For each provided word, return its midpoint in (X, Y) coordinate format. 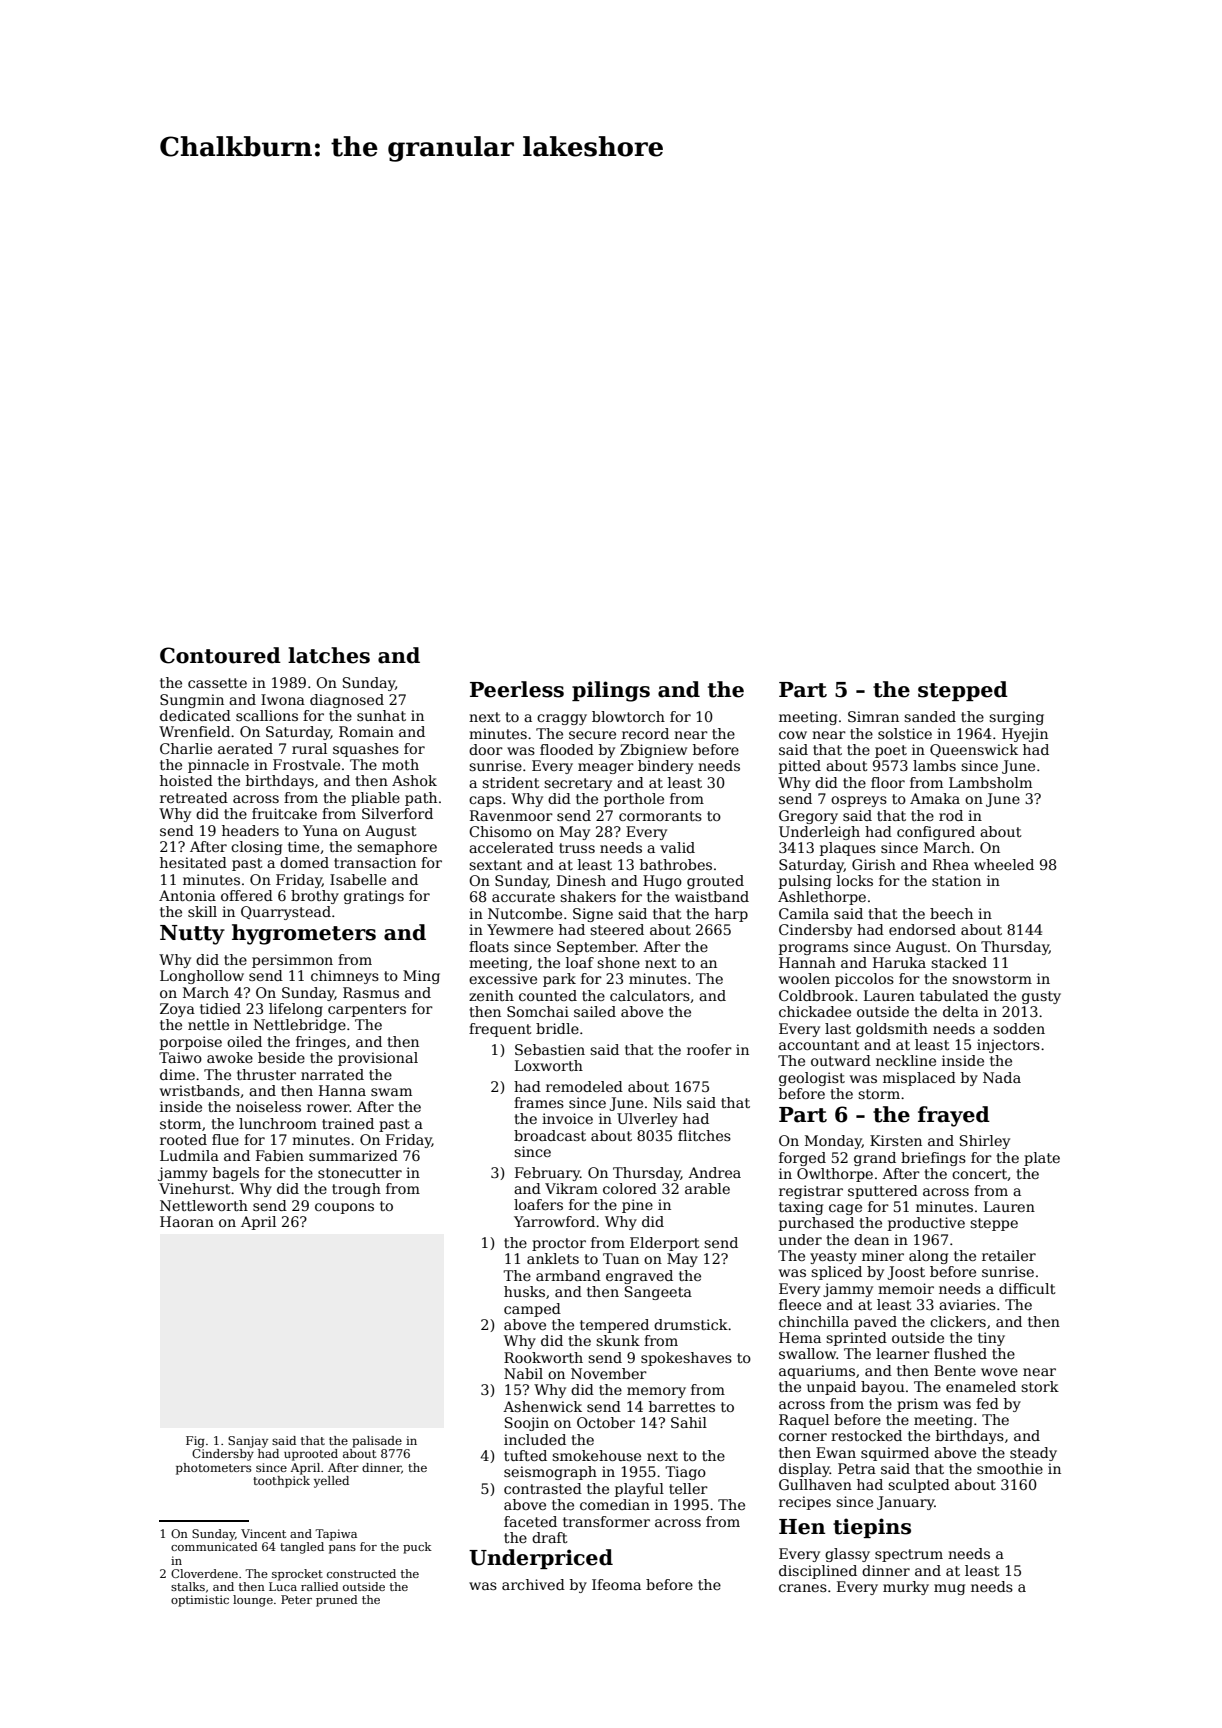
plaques (848, 849)
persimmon (292, 961)
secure (592, 735)
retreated (194, 797)
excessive (503, 978)
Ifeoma (616, 1584)
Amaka (935, 798)
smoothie (1010, 1468)
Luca (283, 1586)
